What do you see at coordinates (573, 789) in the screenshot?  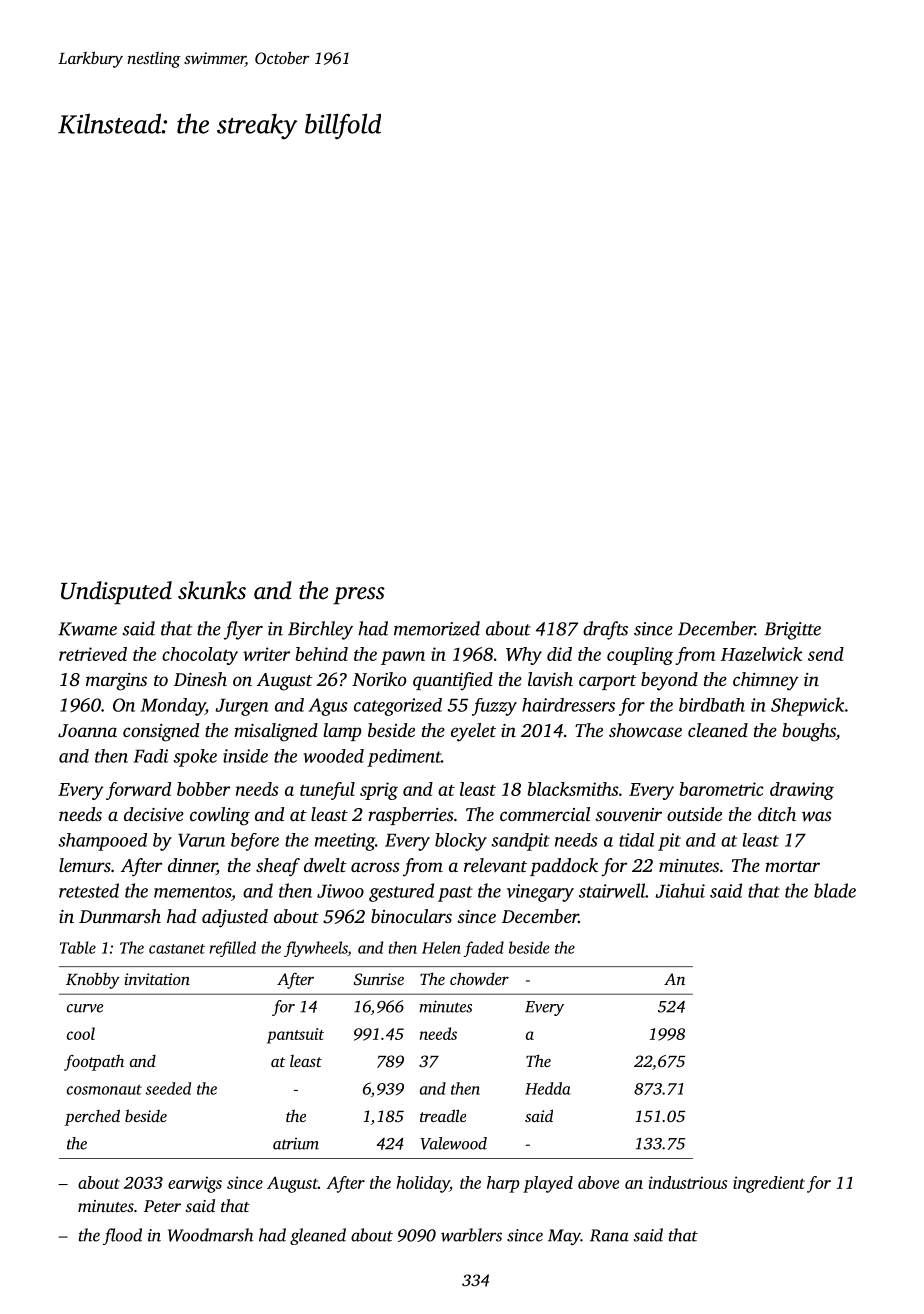 I see `blacksmiths` at bounding box center [573, 789].
